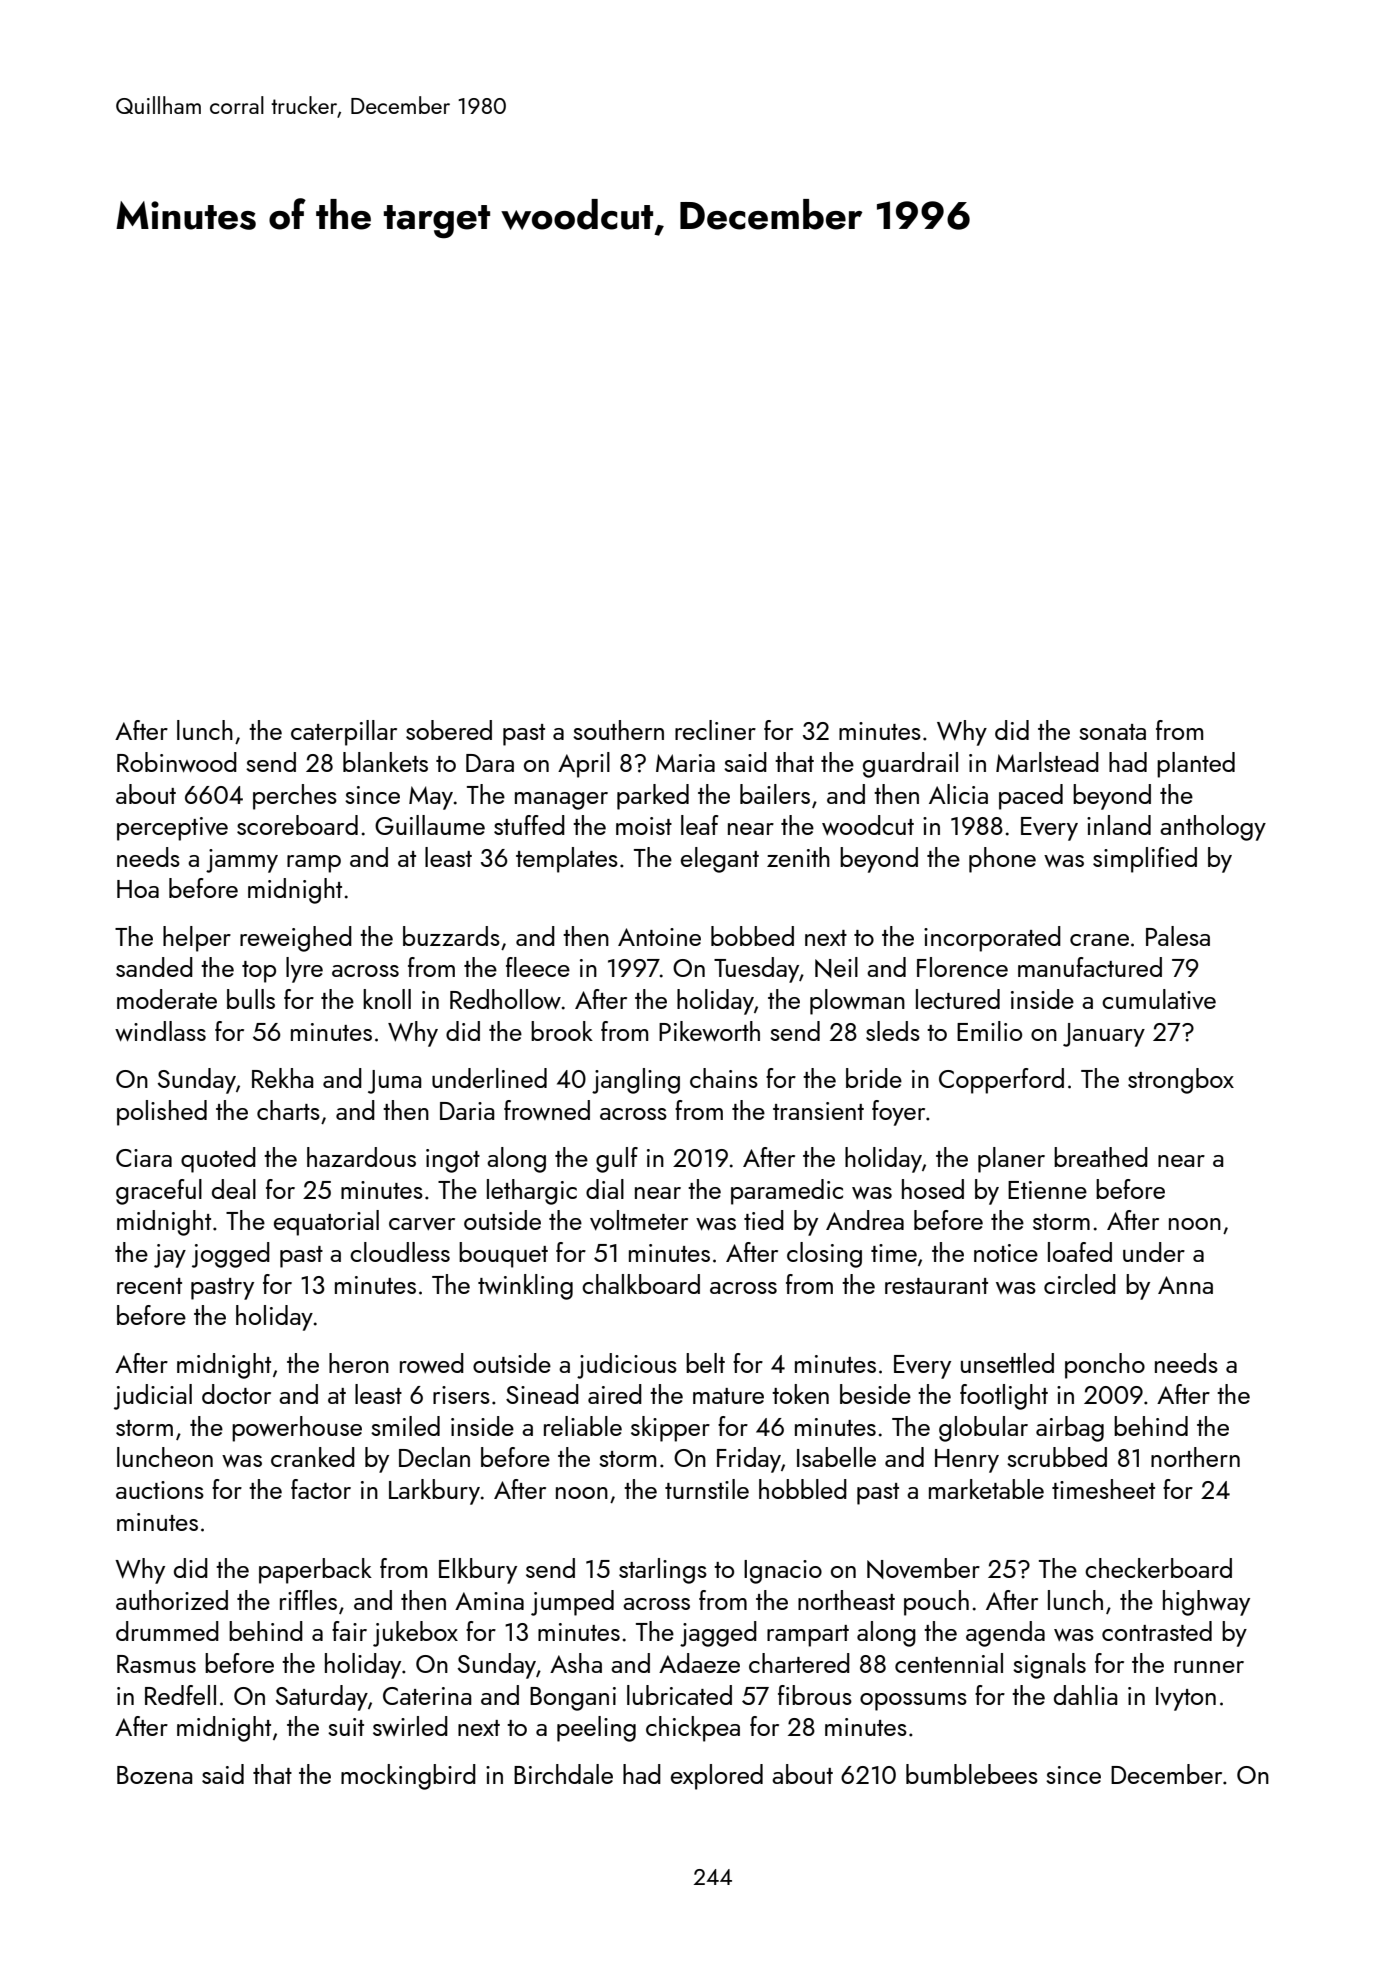 This screenshot has height=1969, width=1386. What do you see at coordinates (824, 1255) in the screenshot?
I see `closing` at bounding box center [824, 1255].
